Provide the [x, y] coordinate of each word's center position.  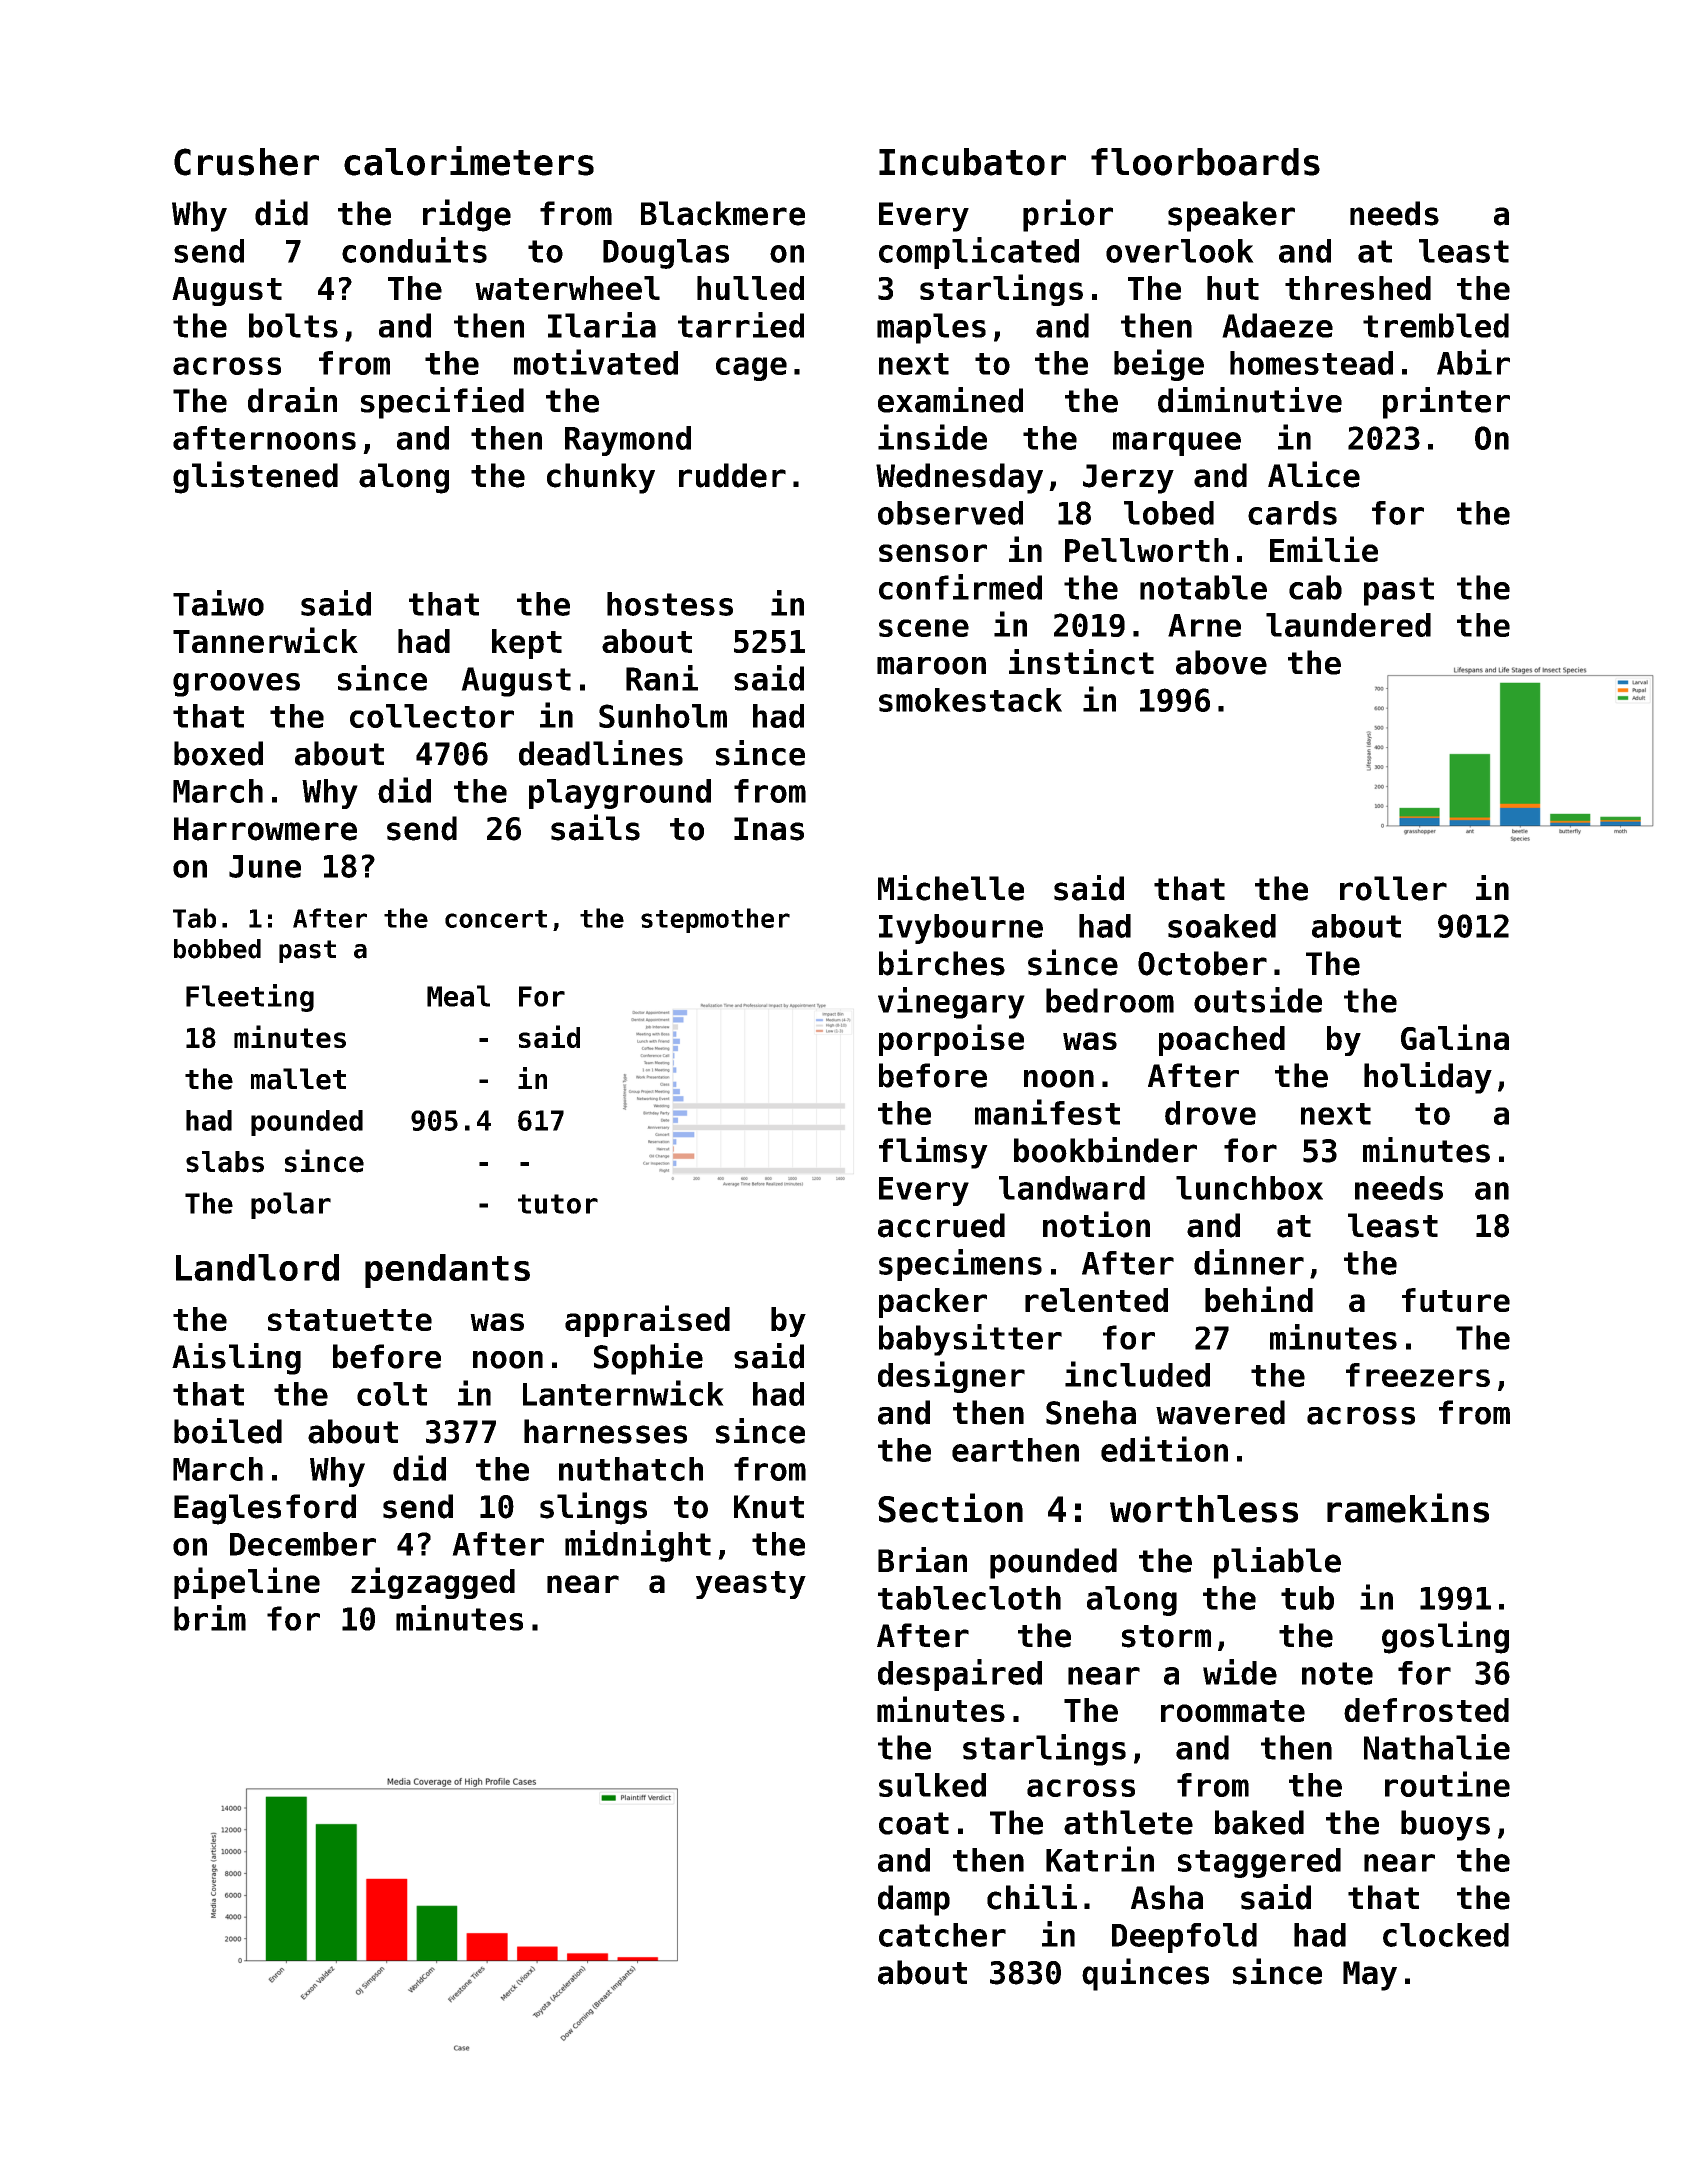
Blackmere [723, 213]
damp [914, 1900]
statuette [350, 1320]
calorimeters [469, 161]
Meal [458, 996]
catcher [942, 1935]
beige [1159, 365]
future [1456, 1300]
